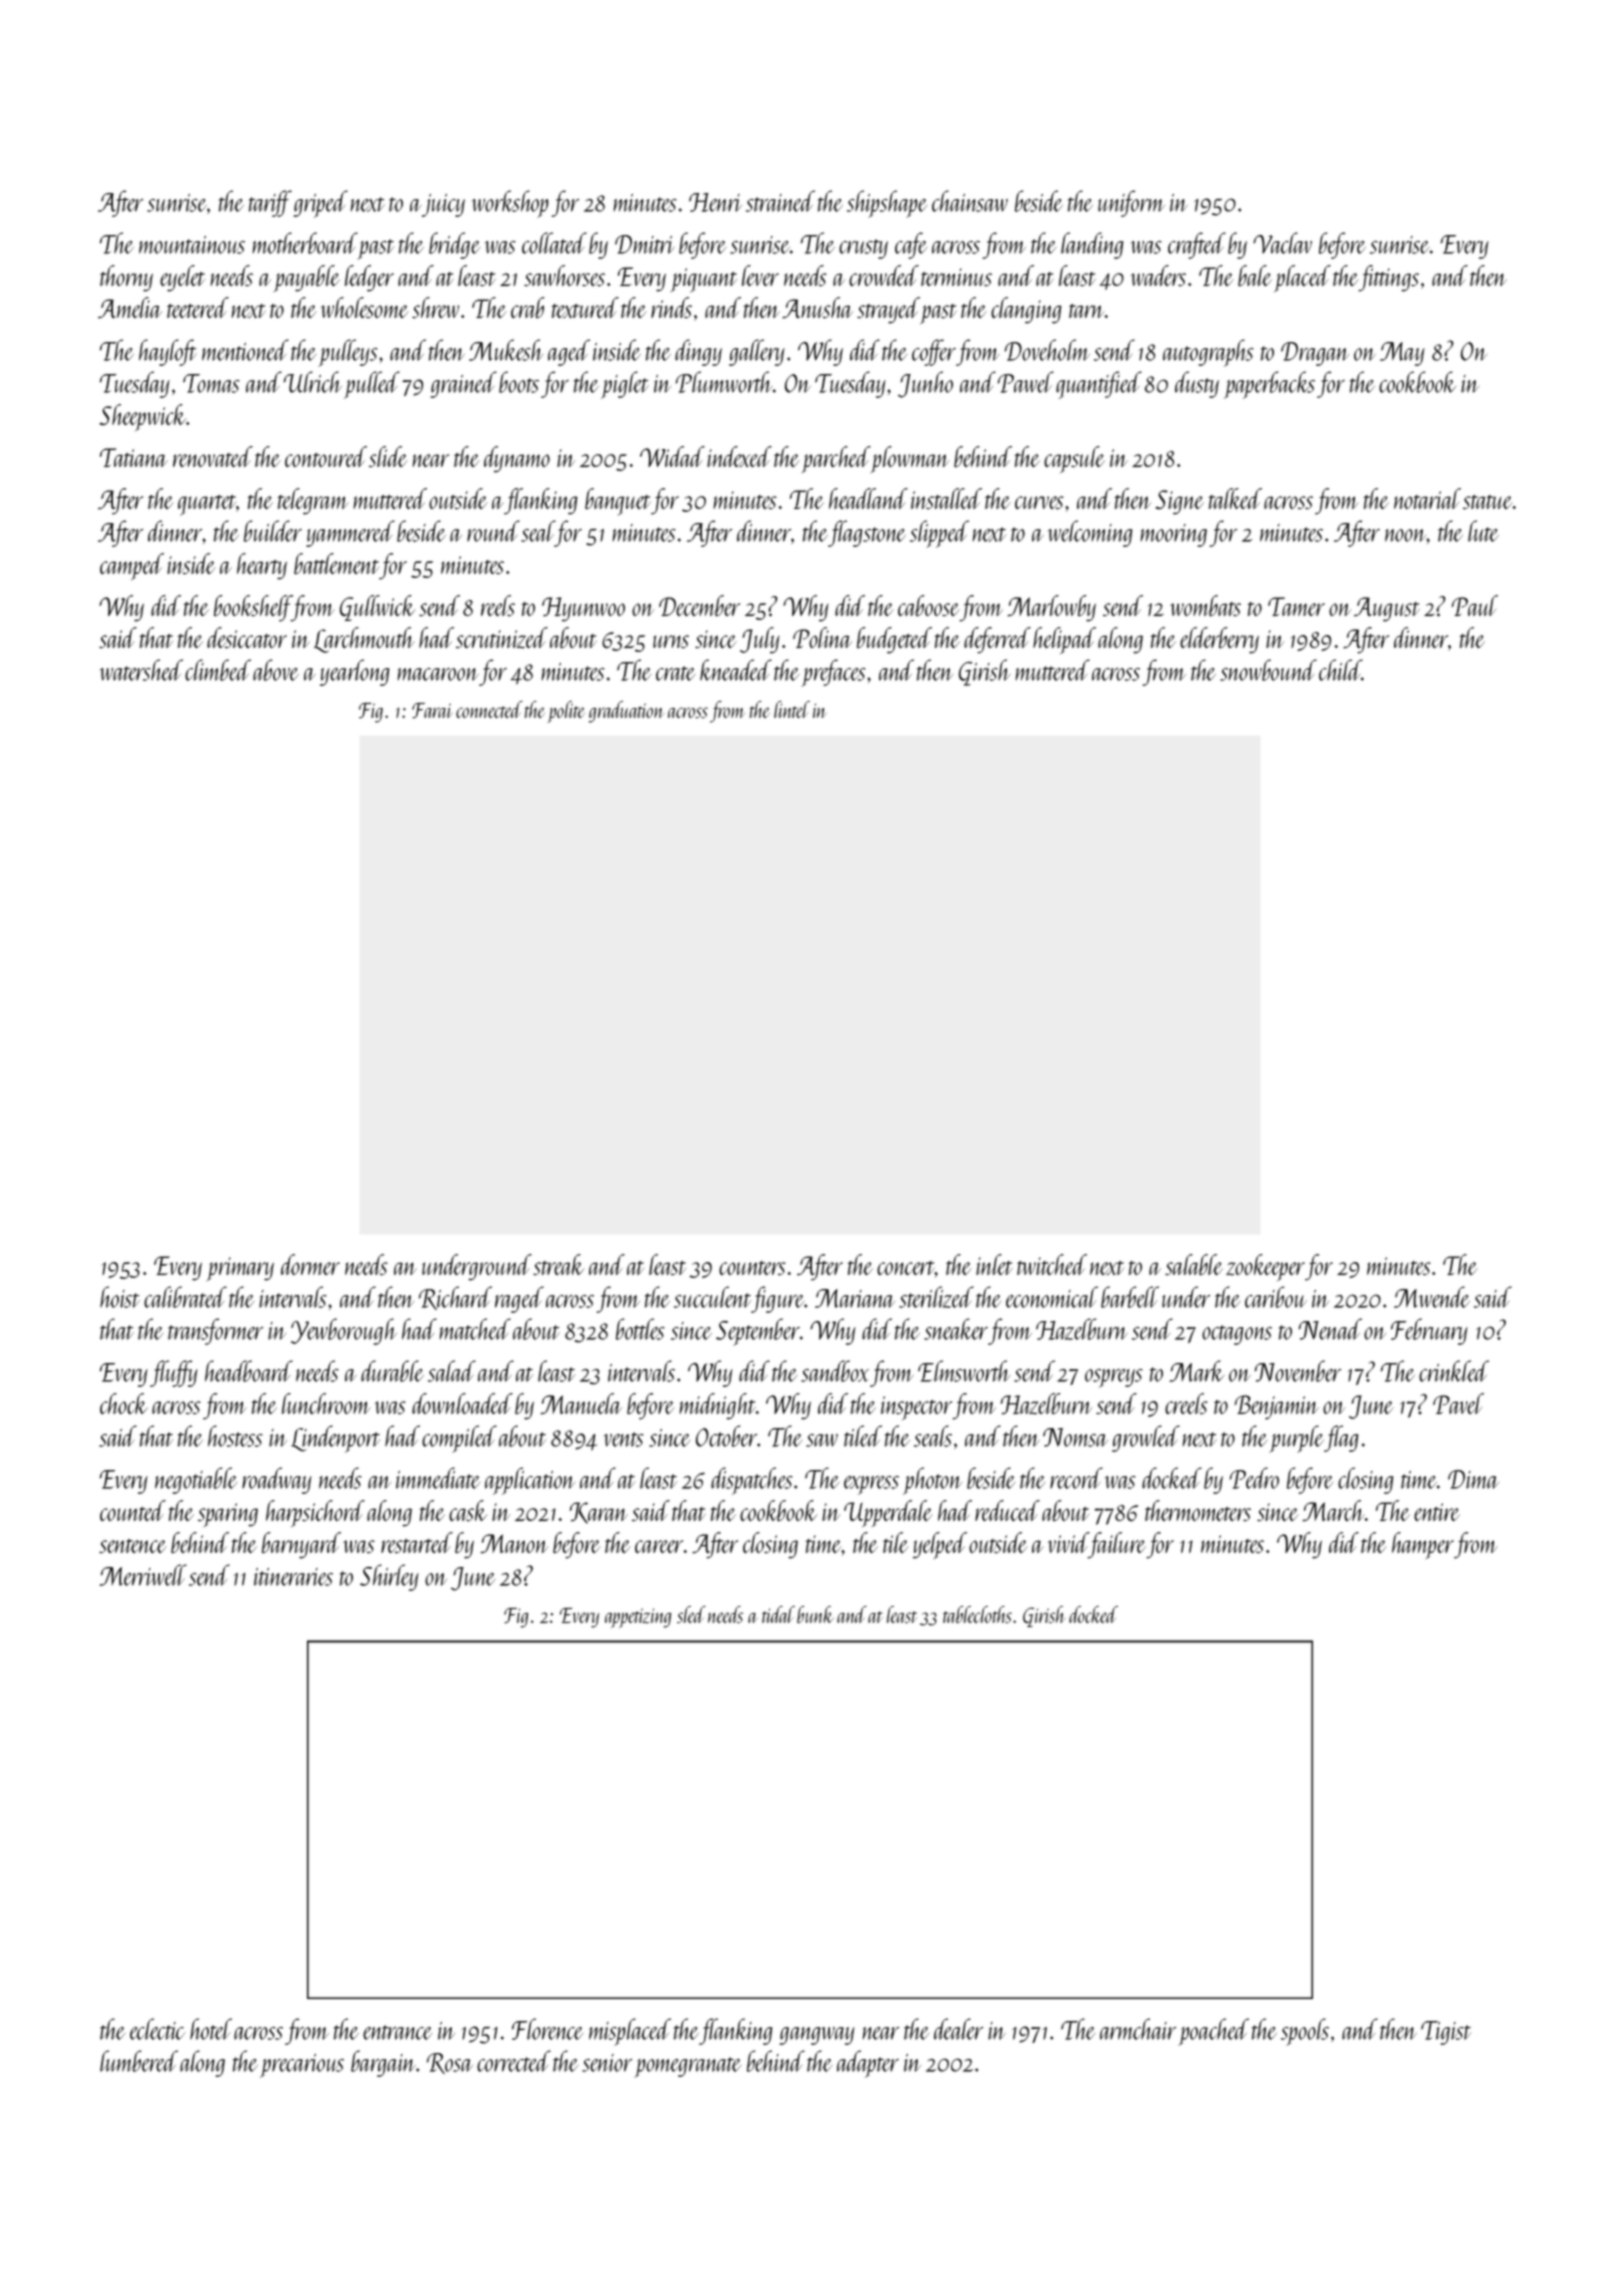 This screenshot has height=2292, width=1620. What do you see at coordinates (450, 2063) in the screenshot?
I see `Rosa` at bounding box center [450, 2063].
